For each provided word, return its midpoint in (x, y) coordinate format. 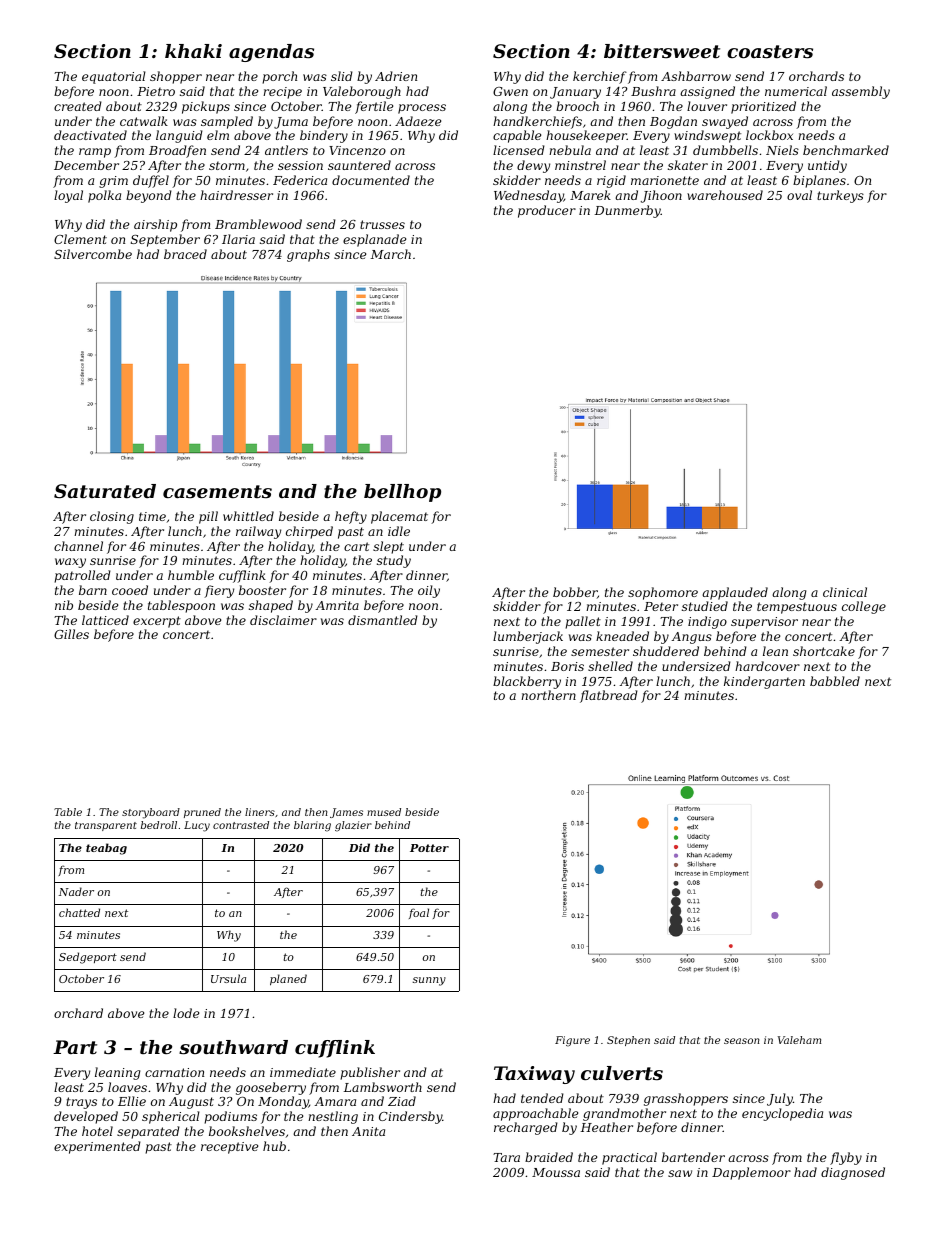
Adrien (396, 76)
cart (356, 546)
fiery (219, 591)
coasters (770, 52)
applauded (735, 593)
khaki (193, 51)
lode (186, 1013)
